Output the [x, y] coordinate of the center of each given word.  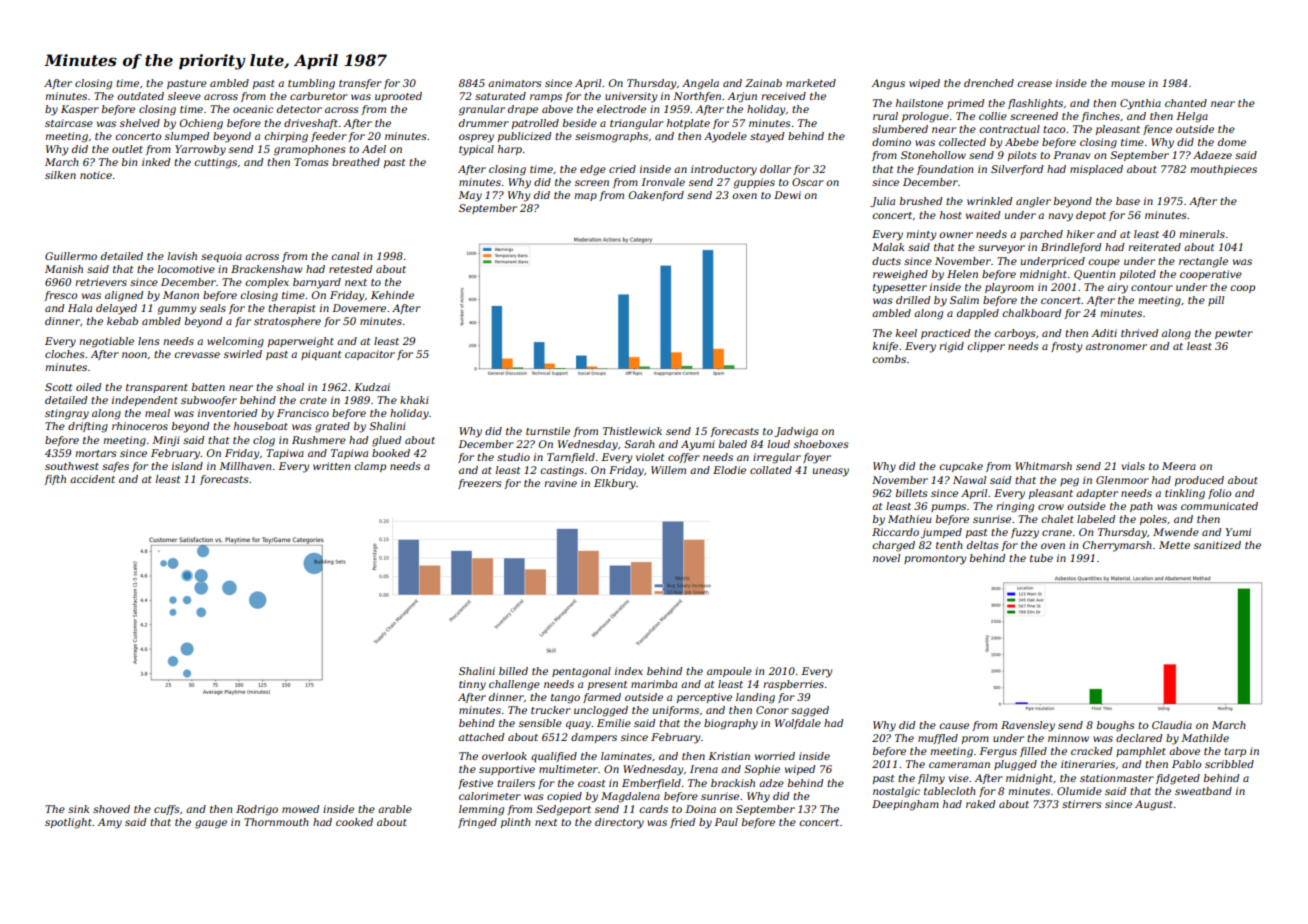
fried [682, 823]
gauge [211, 824]
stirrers [1082, 804]
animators [515, 83]
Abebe [1022, 142]
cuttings [215, 163]
